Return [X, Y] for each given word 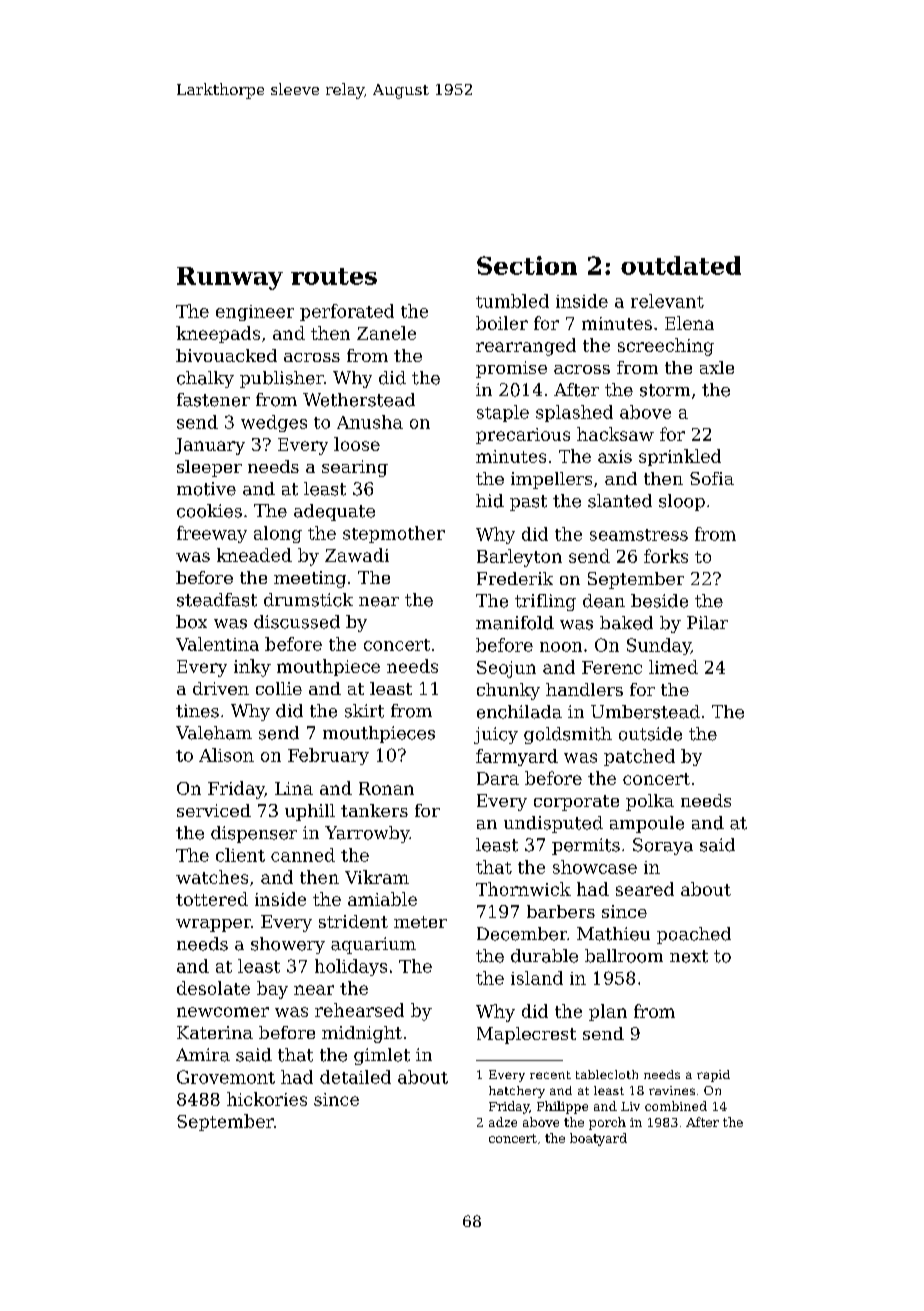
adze [503, 1122]
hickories [267, 1099]
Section [527, 265]
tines [197, 711]
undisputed [553, 824]
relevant [667, 301]
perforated [347, 312]
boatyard [598, 1139]
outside [650, 734]
